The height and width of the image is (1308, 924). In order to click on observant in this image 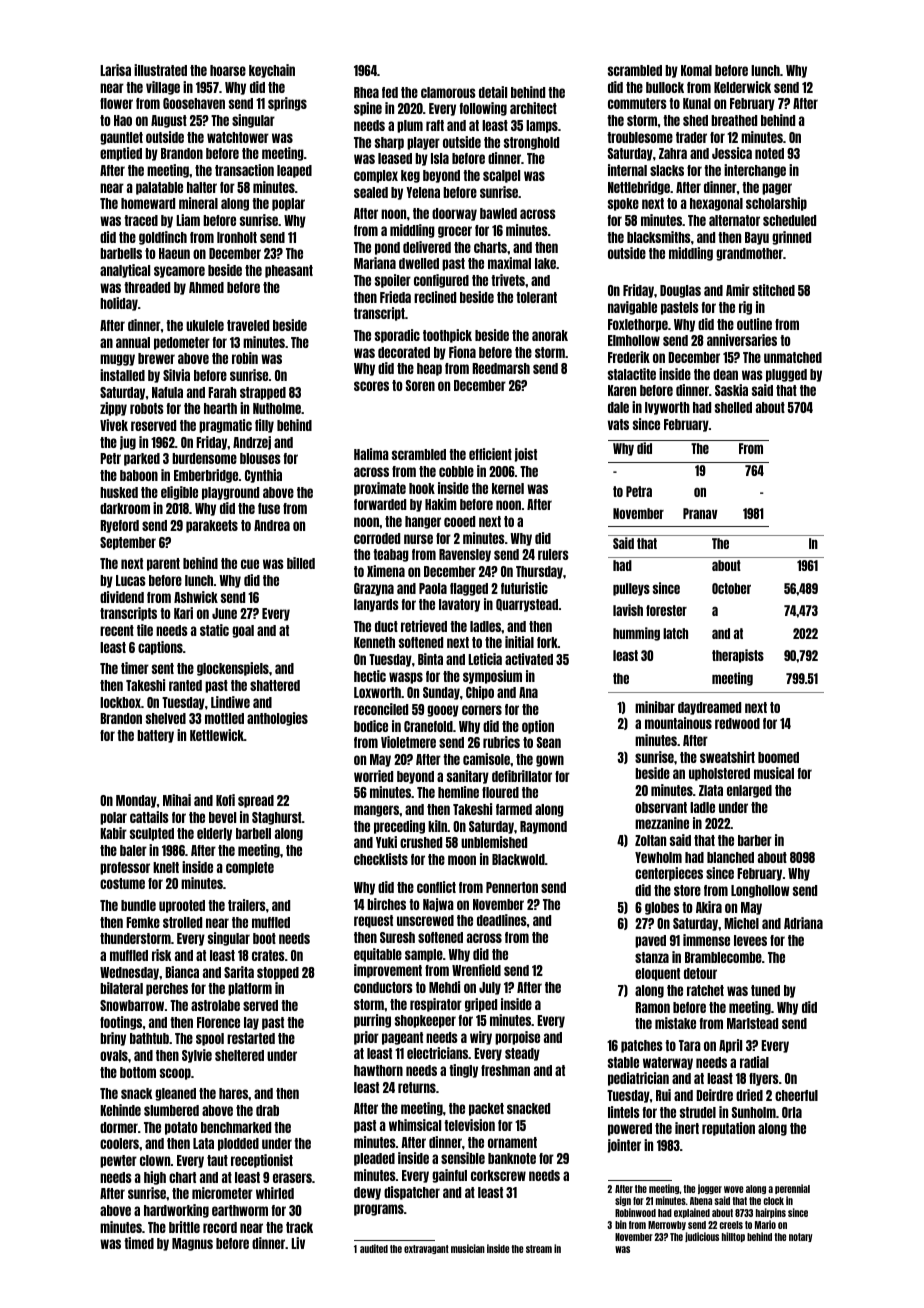, I will do `click(661, 807)`.
